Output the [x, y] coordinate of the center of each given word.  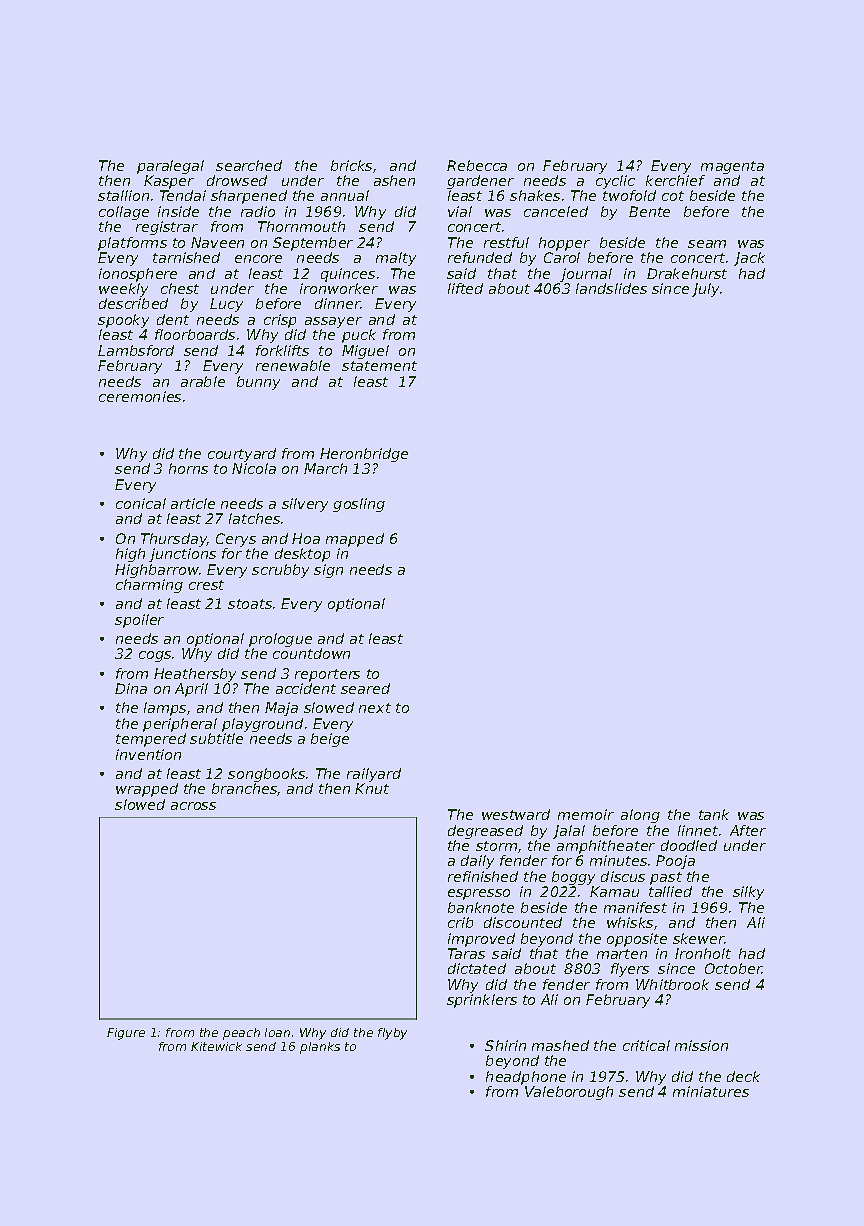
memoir [586, 814]
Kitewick [216, 1046]
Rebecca [477, 165]
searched [249, 165]
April [191, 690]
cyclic [615, 182]
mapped [355, 540]
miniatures [711, 1091]
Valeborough [569, 1093]
